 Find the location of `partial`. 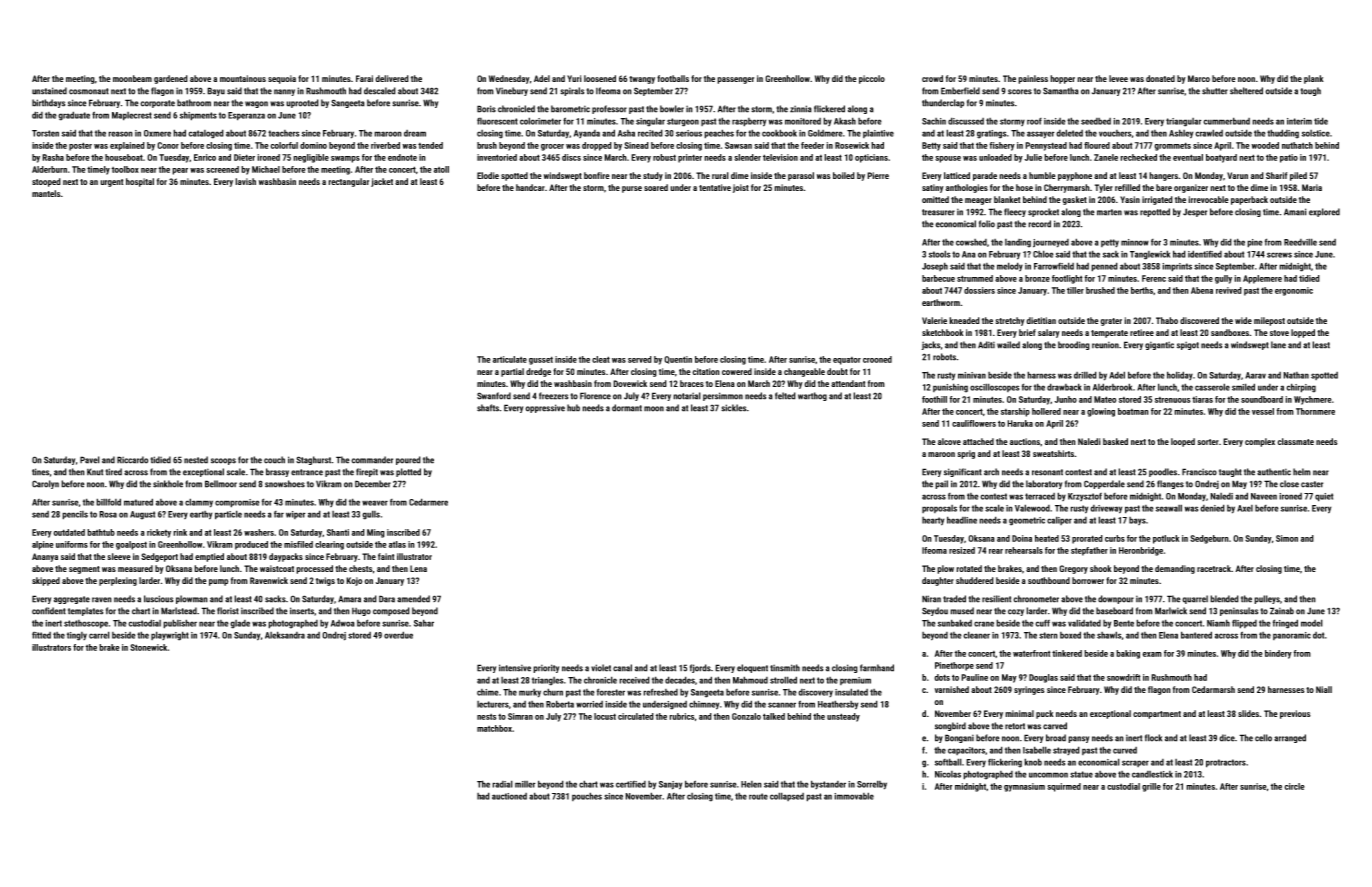

partial is located at coordinates (512, 372).
